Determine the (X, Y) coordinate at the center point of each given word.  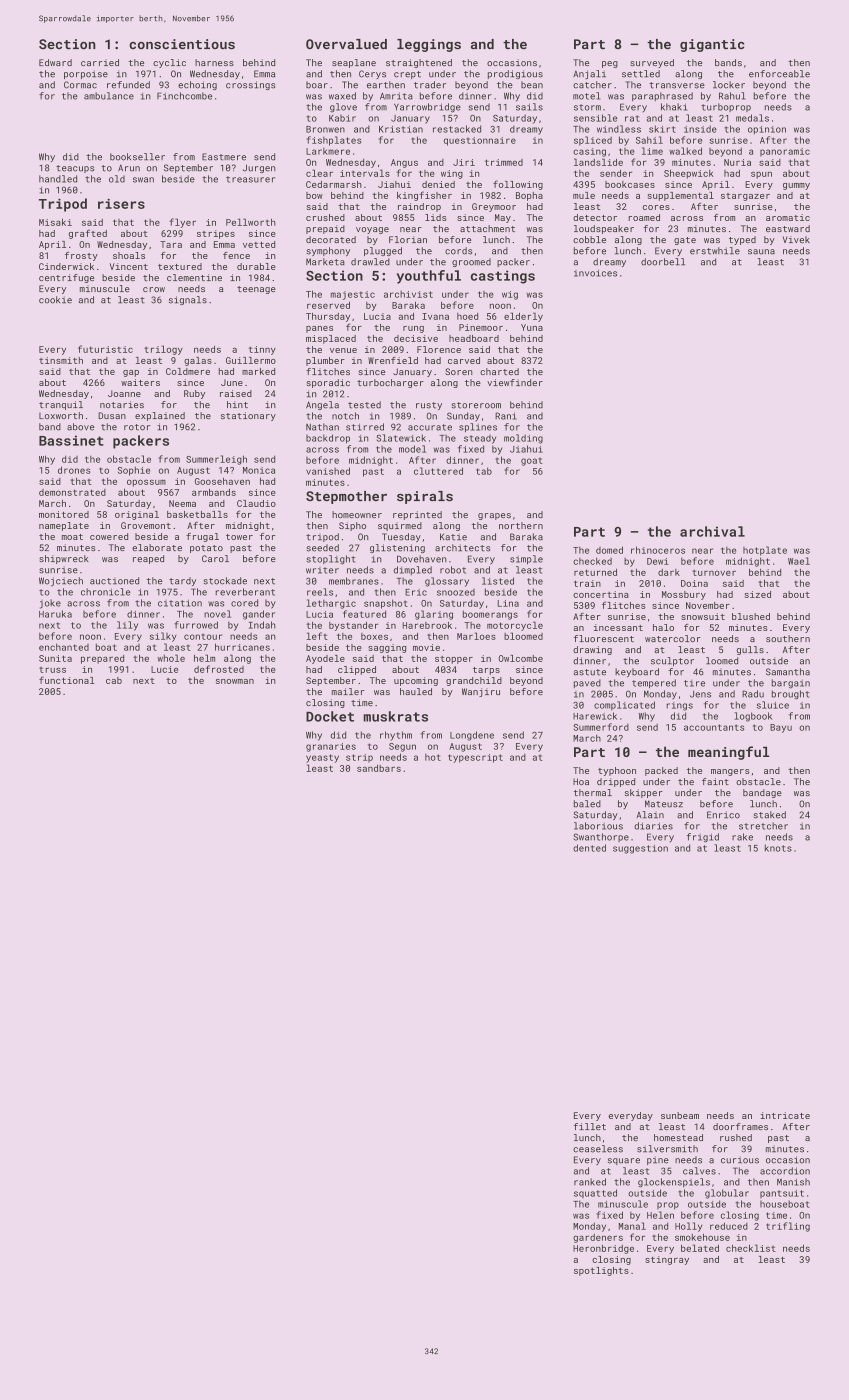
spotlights (601, 1271)
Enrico (723, 815)
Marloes (476, 636)
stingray (667, 1260)
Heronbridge (603, 1249)
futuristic (105, 349)
